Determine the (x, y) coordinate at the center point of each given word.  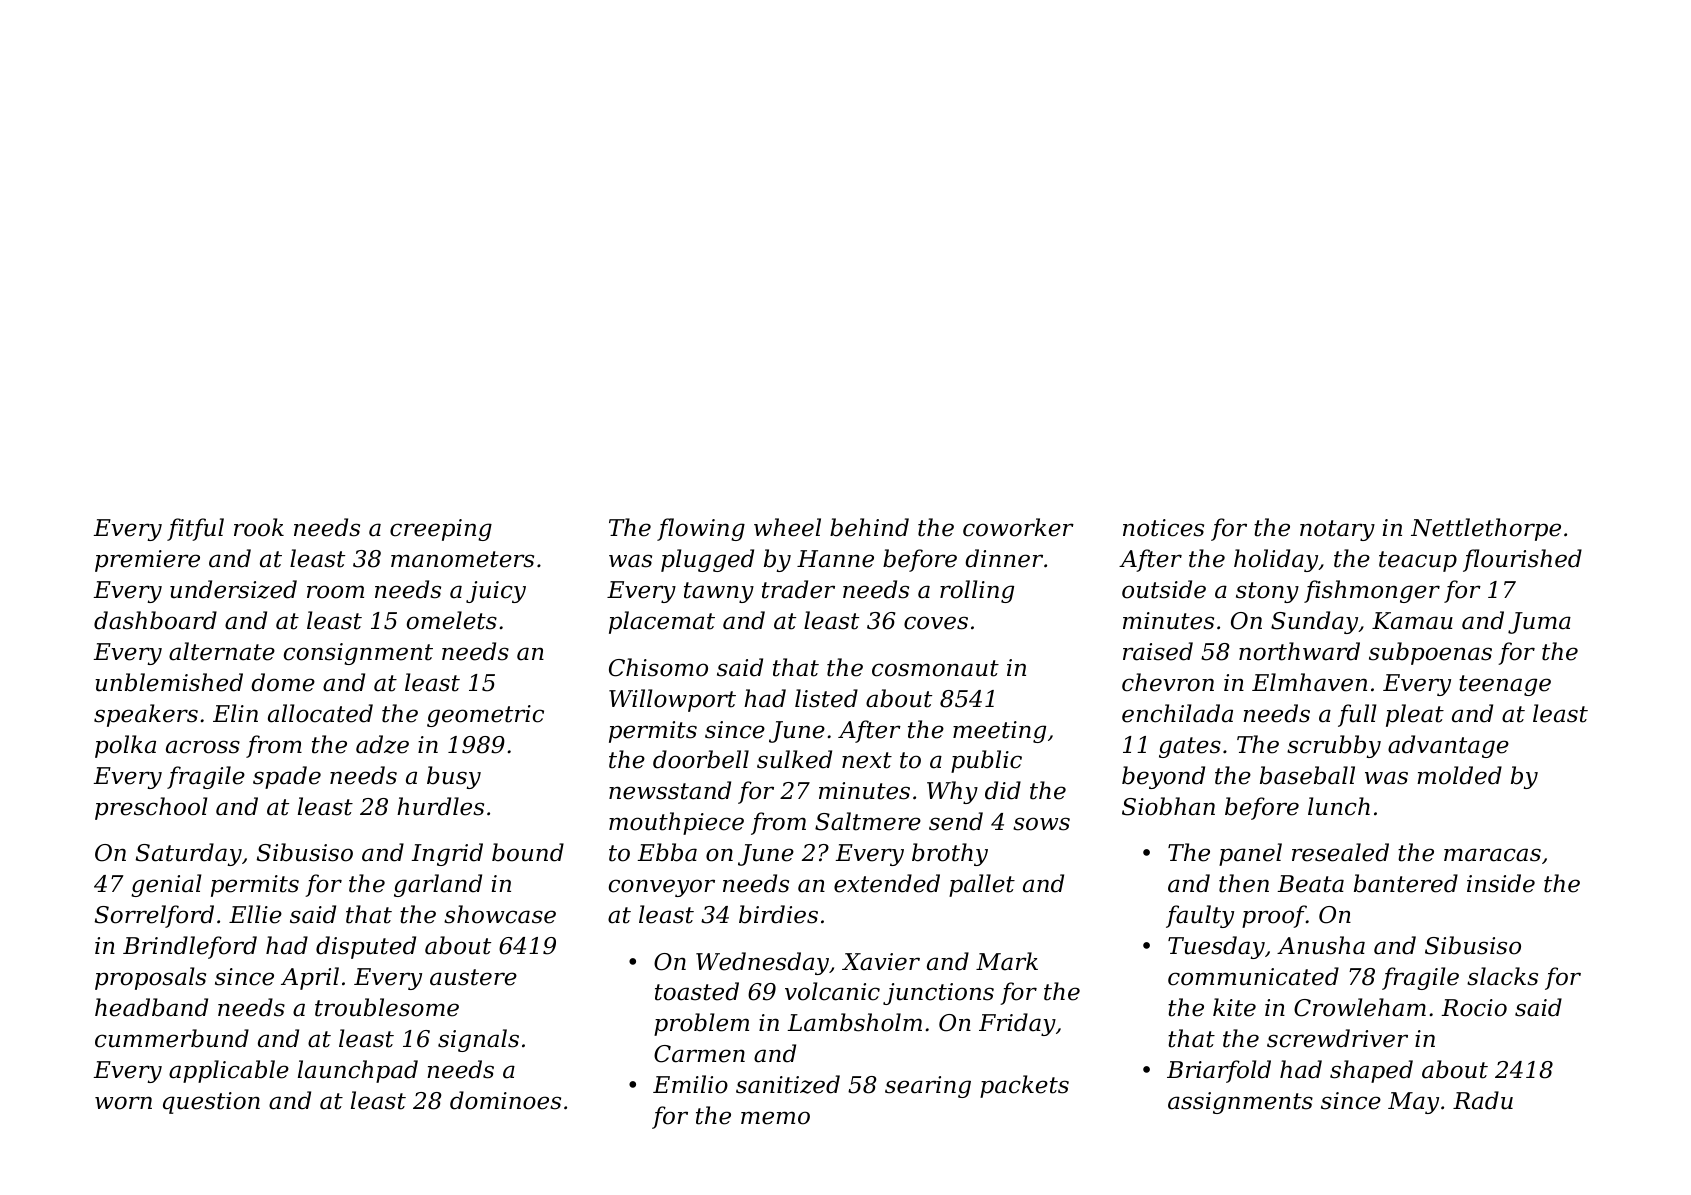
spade (287, 777)
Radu (1483, 1100)
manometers (462, 559)
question (211, 1103)
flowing (701, 529)
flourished (1522, 560)
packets (1024, 1086)
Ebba (667, 852)
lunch (1339, 806)
